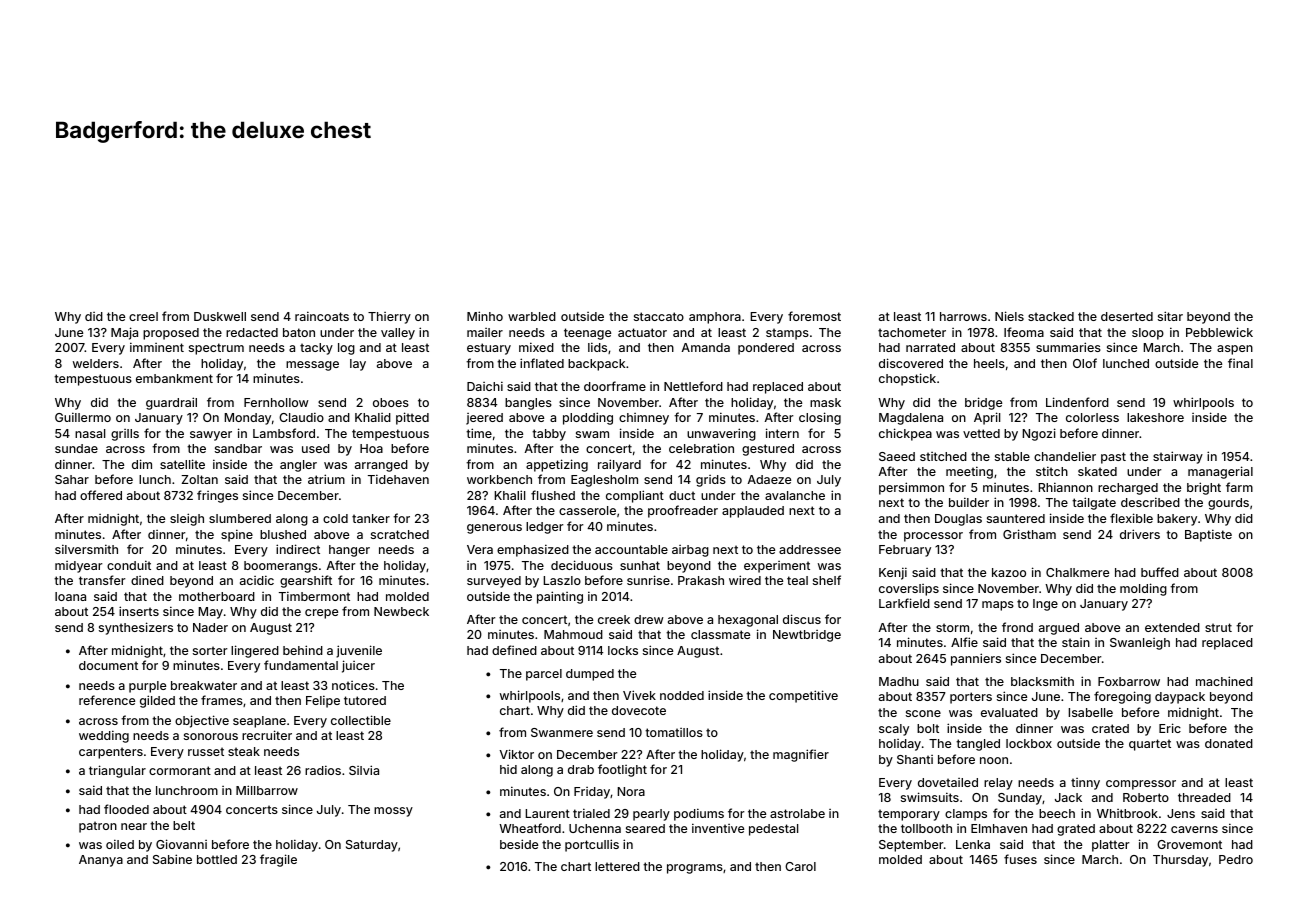 The width and height of the image is (1308, 924). Describe the element at coordinates (143, 316) in the image. I see `creel` at that location.
